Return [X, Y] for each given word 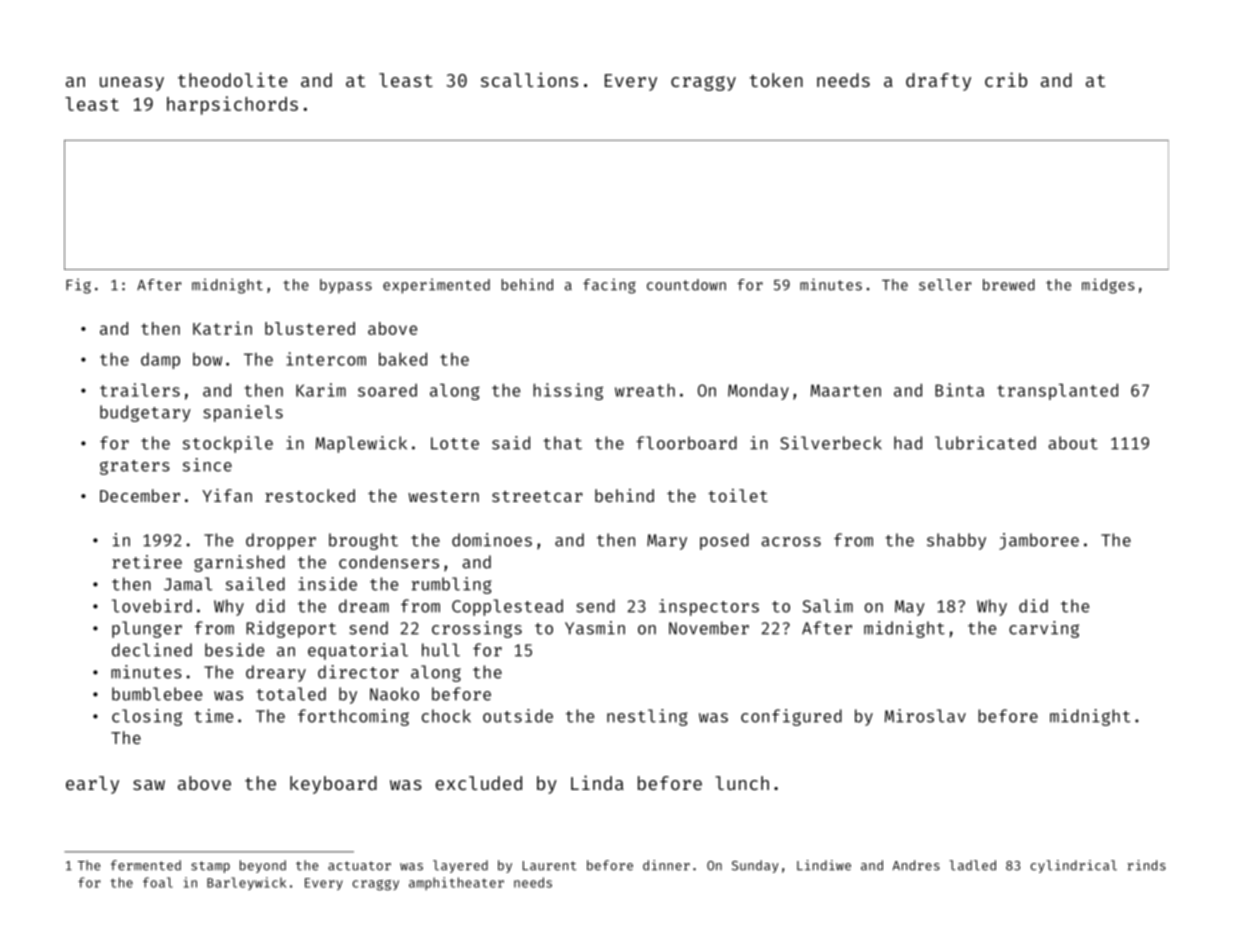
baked [403, 359]
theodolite [233, 79]
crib [1006, 79]
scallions [529, 79]
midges [1108, 286]
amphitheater [456, 883]
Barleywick [246, 883]
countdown [686, 285]
